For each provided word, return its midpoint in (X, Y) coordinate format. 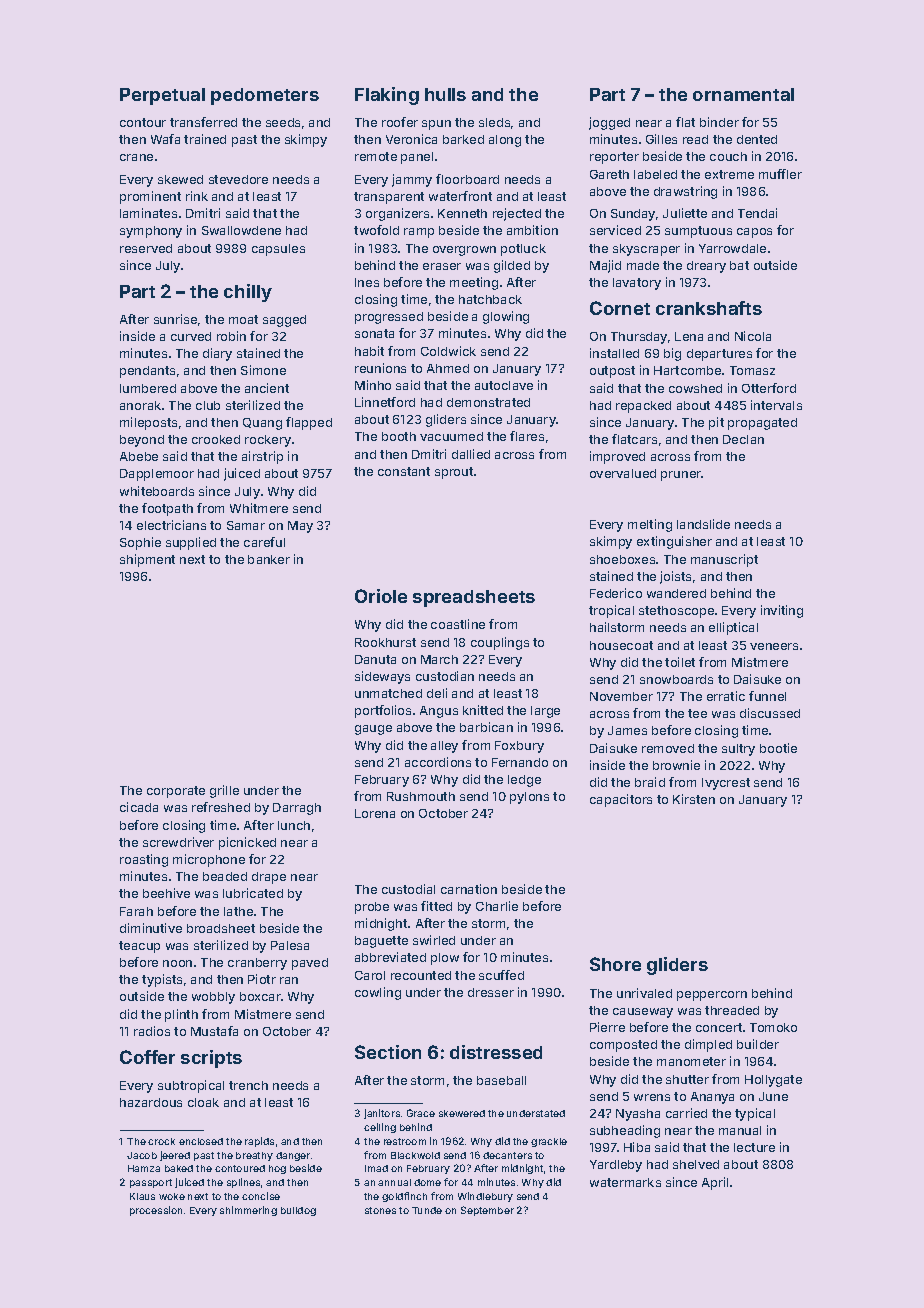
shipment (147, 560)
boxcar (260, 996)
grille (224, 791)
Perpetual (162, 96)
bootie (778, 748)
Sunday (633, 215)
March (439, 659)
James (627, 730)
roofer (400, 122)
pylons (529, 798)
